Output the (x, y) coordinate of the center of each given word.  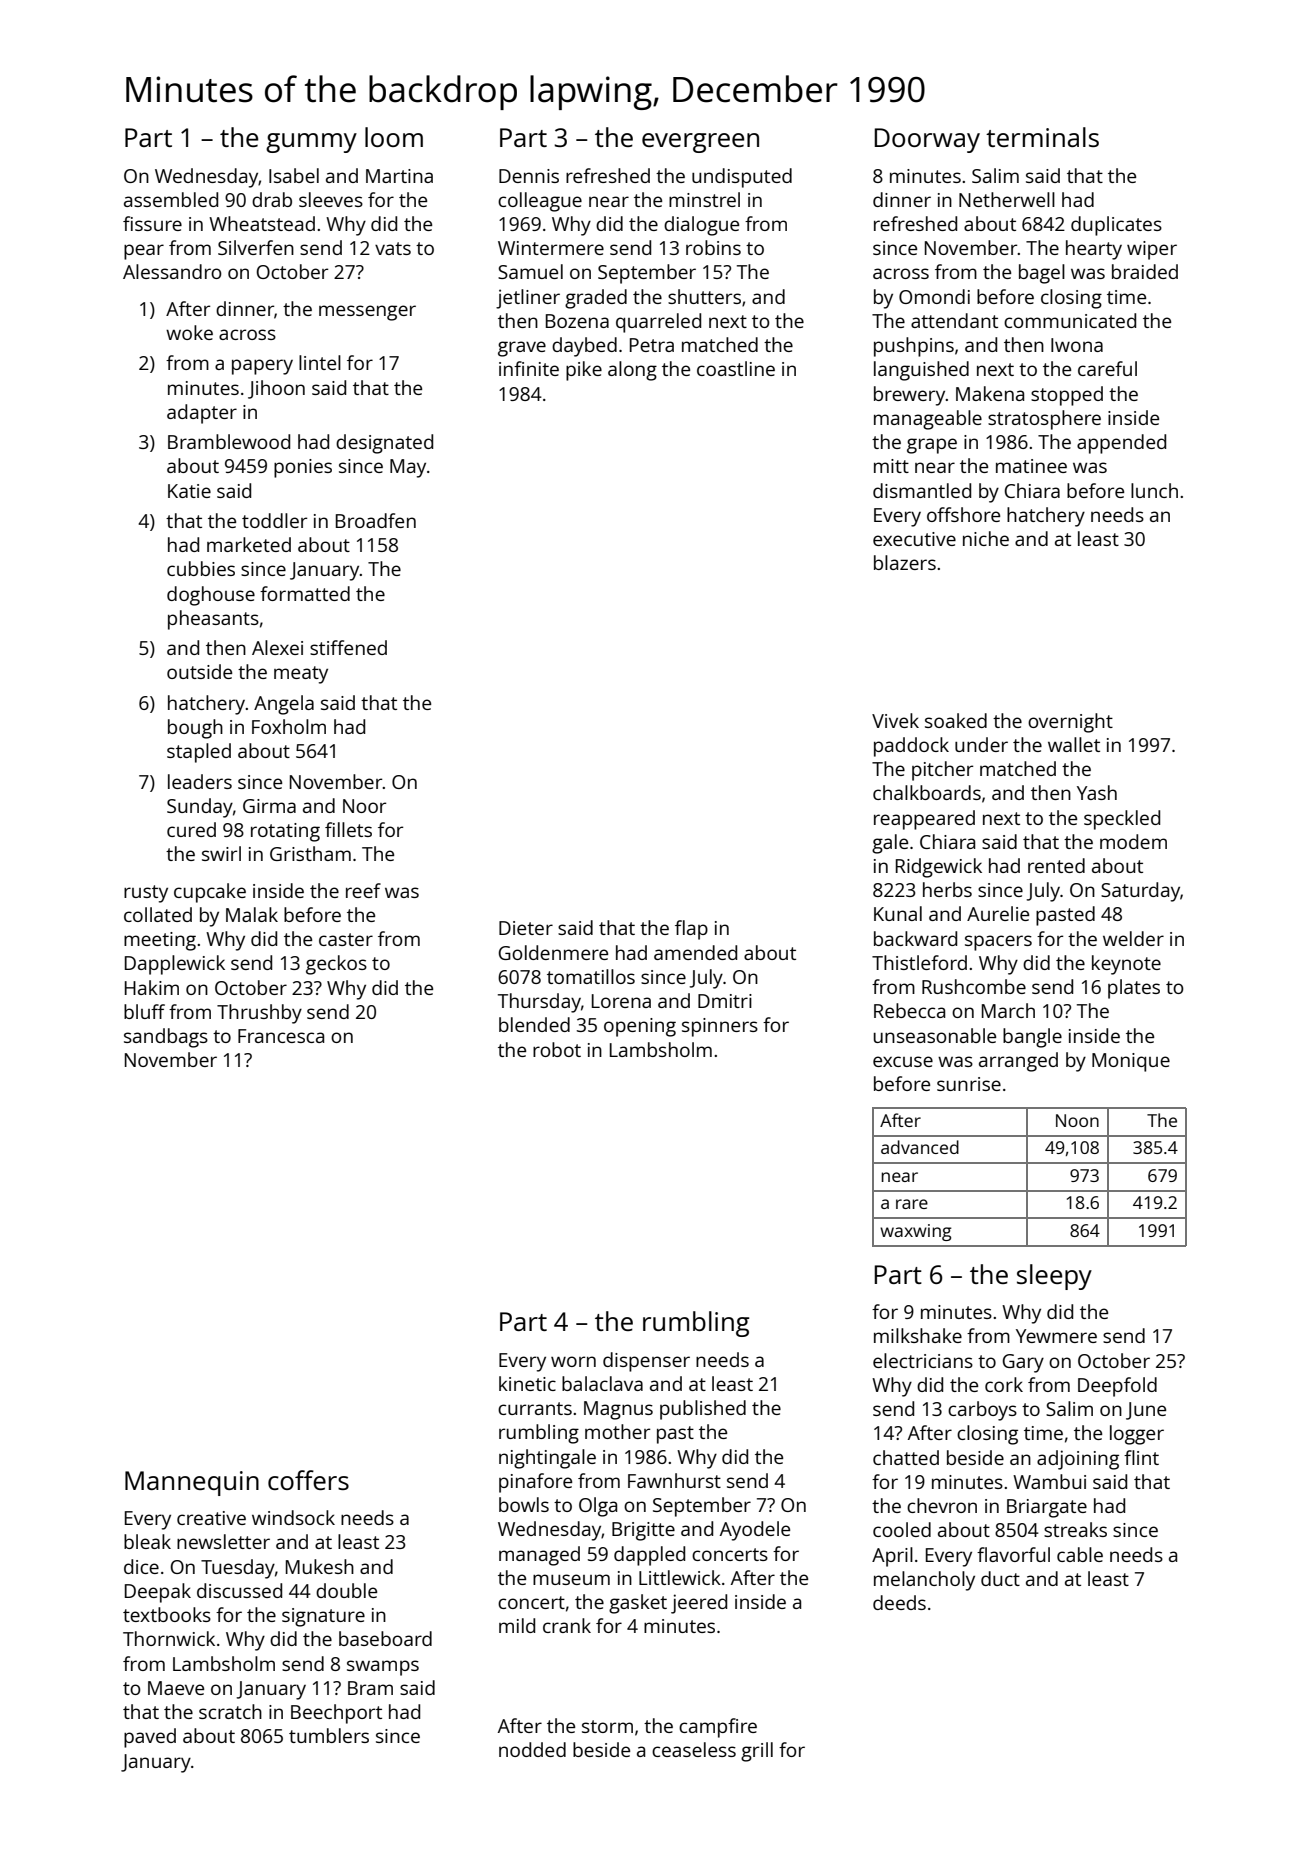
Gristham (310, 853)
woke (189, 332)
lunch (1154, 490)
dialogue (701, 226)
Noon (1077, 1120)
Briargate (1047, 1508)
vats (393, 248)
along (632, 371)
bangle (1032, 1038)
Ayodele (755, 1531)
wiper (1152, 250)
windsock (293, 1517)
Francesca (281, 1036)
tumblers (329, 1735)
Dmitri (725, 1001)
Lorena (621, 1001)
